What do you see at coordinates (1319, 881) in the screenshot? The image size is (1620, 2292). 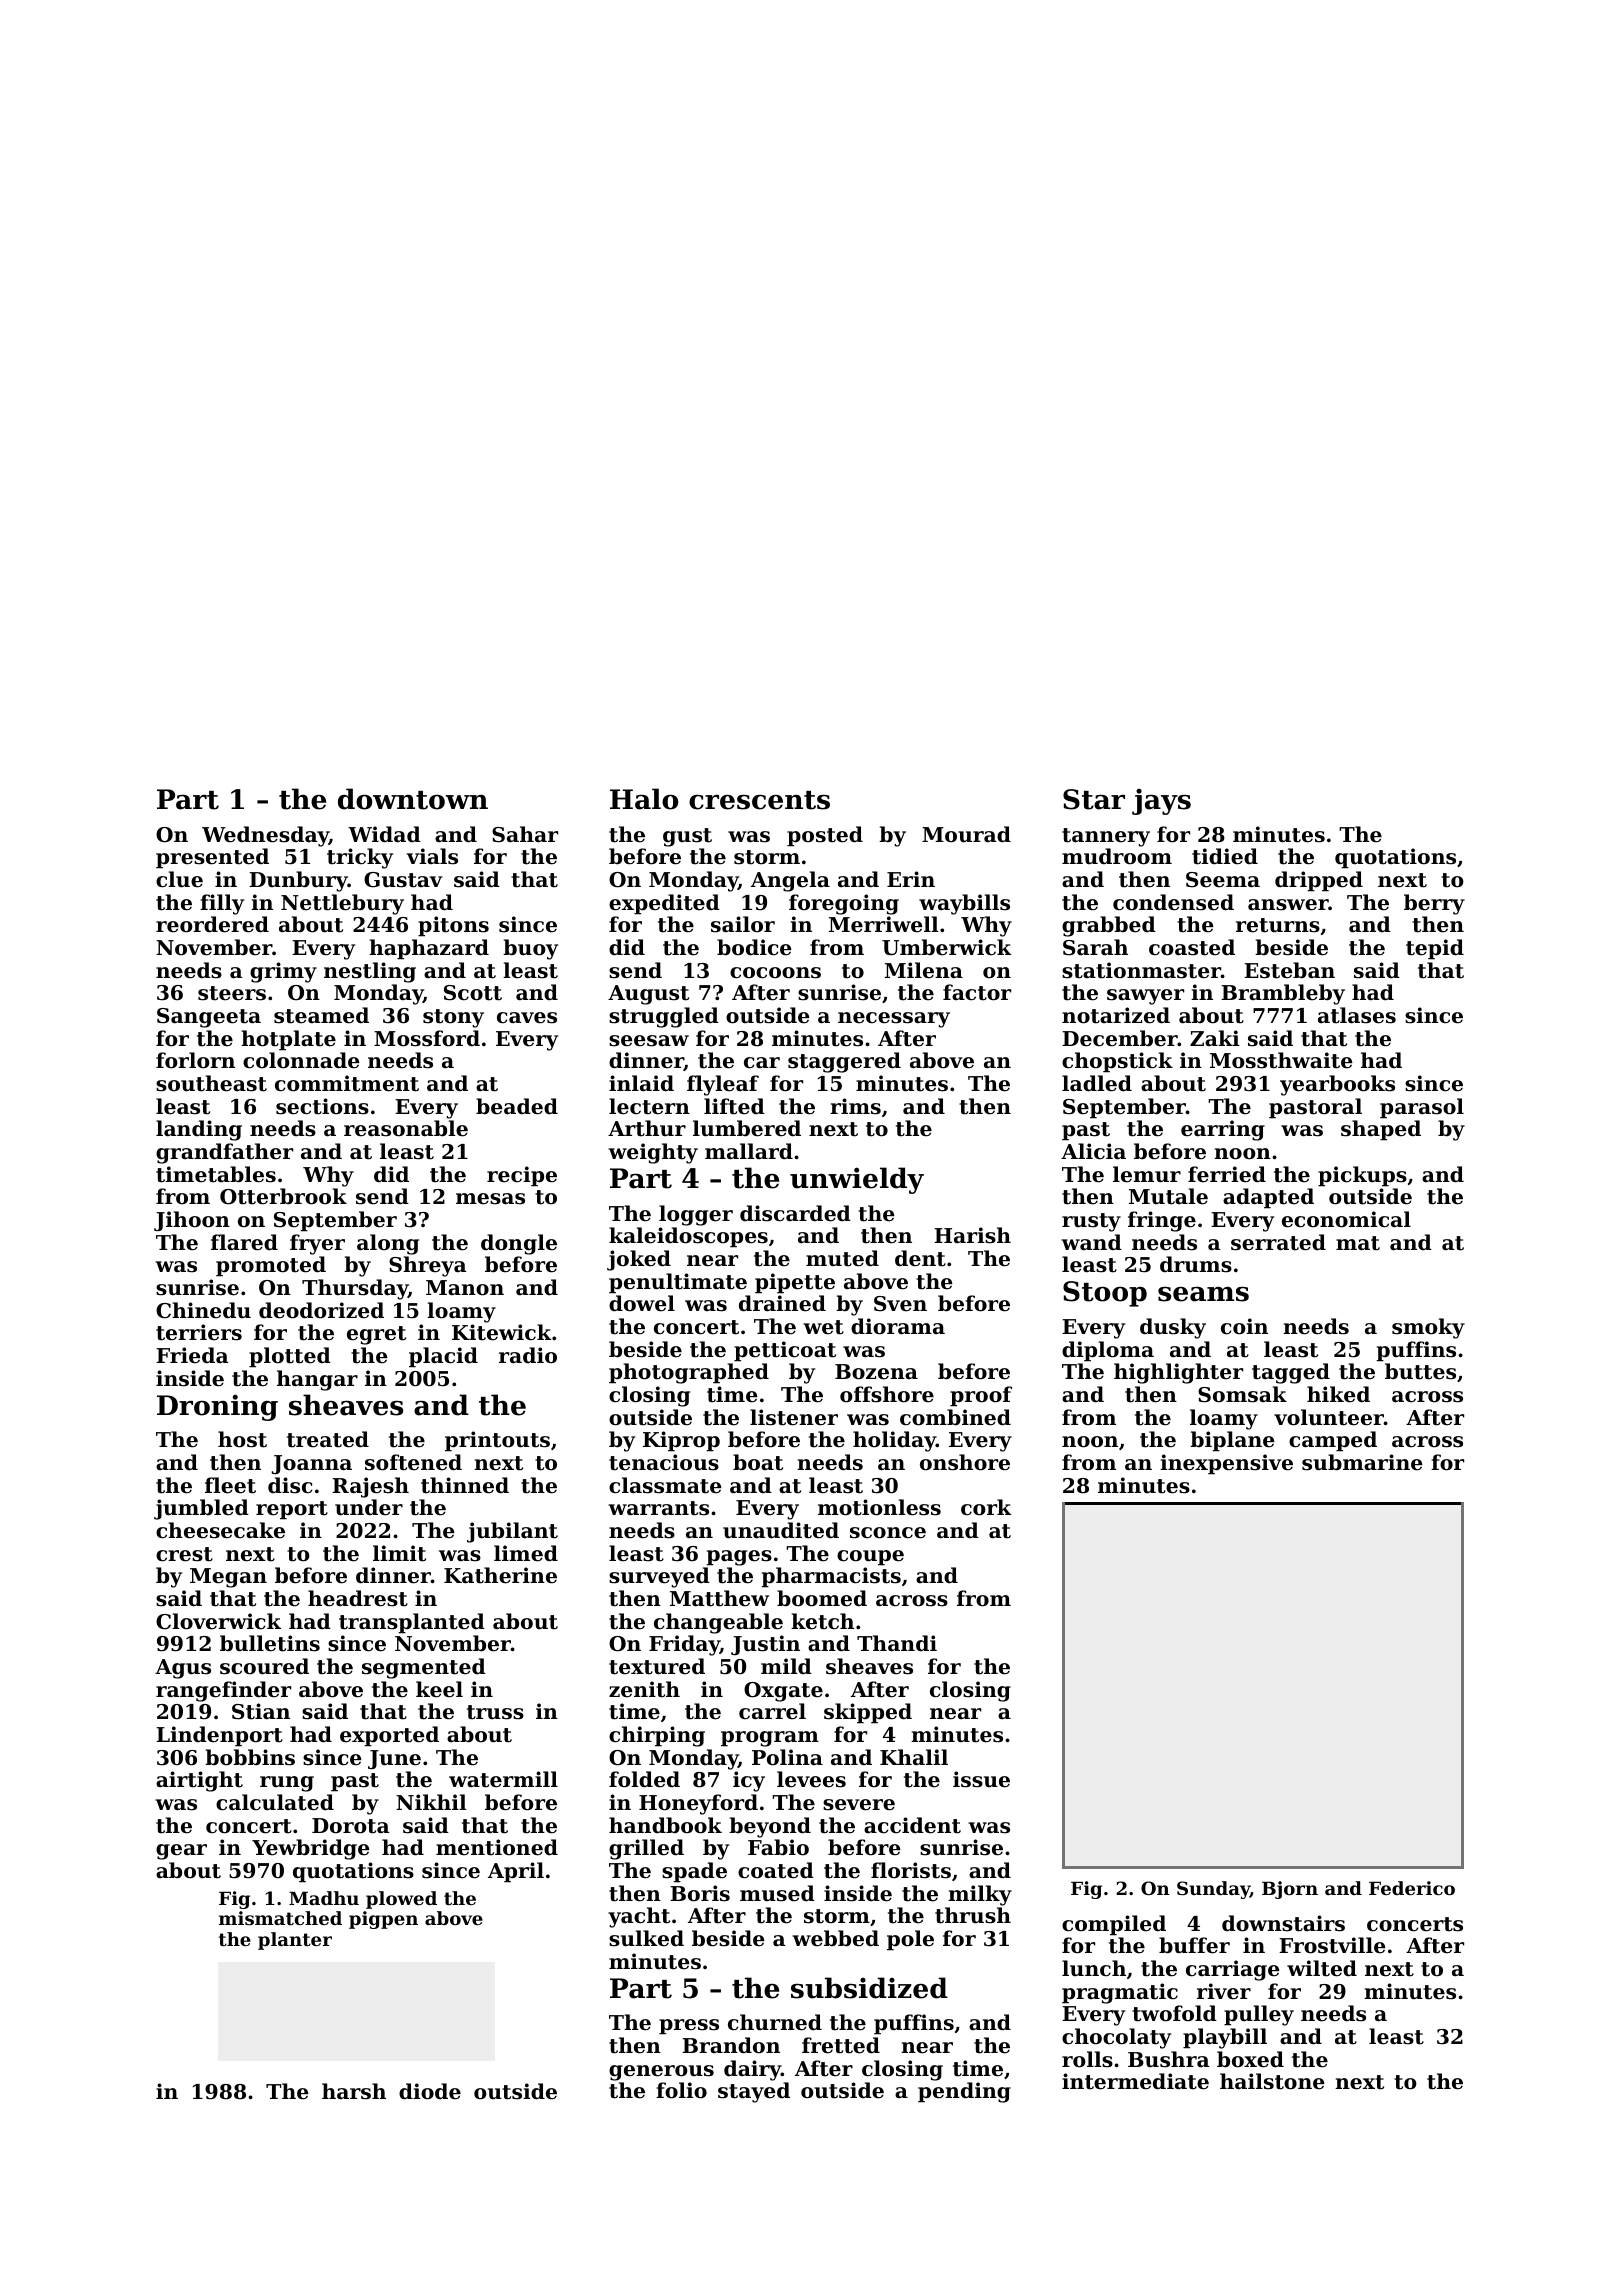 I see `dripped` at bounding box center [1319, 881].
